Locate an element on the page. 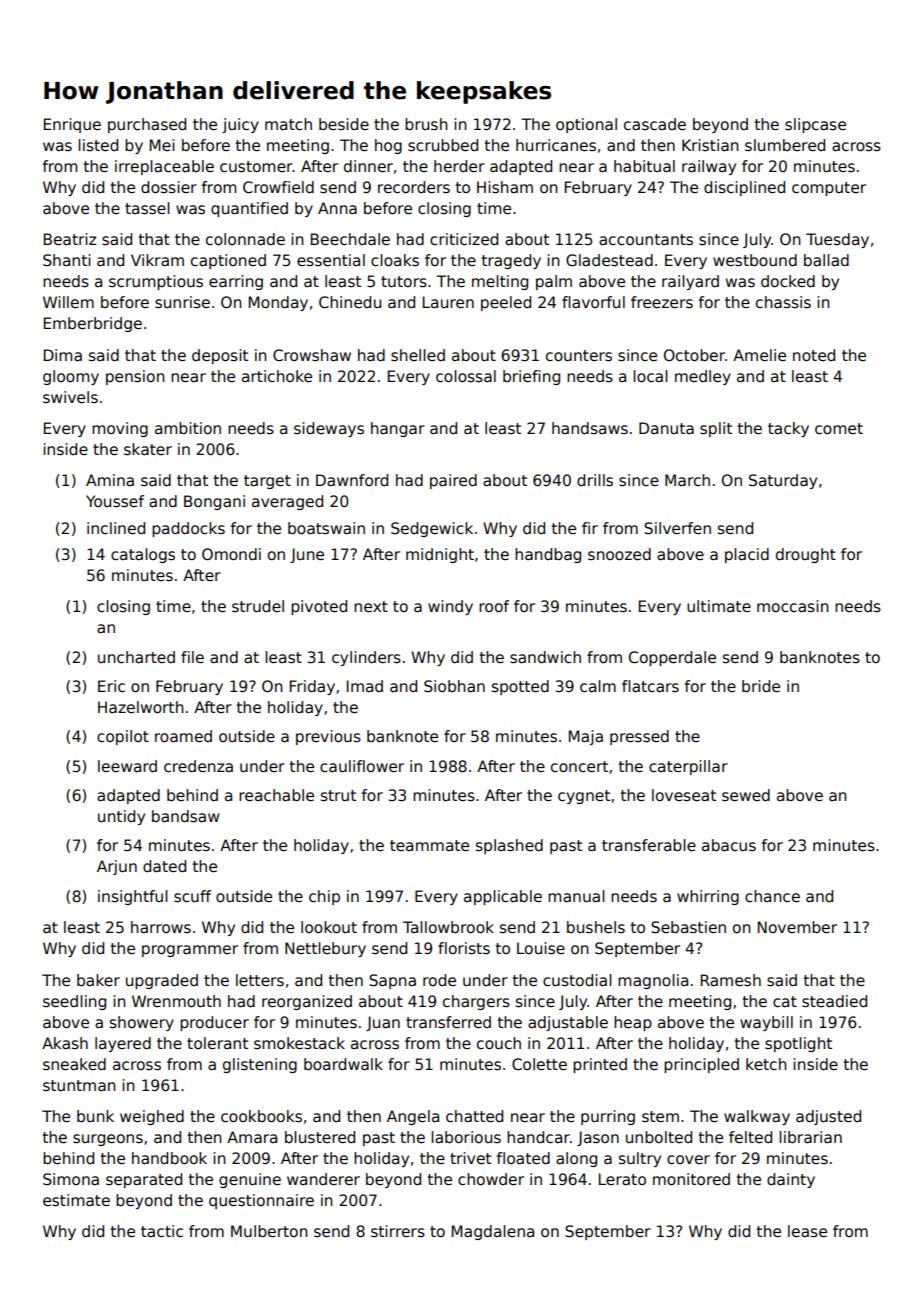 The height and width of the page is (1308, 924). railway is located at coordinates (709, 167).
